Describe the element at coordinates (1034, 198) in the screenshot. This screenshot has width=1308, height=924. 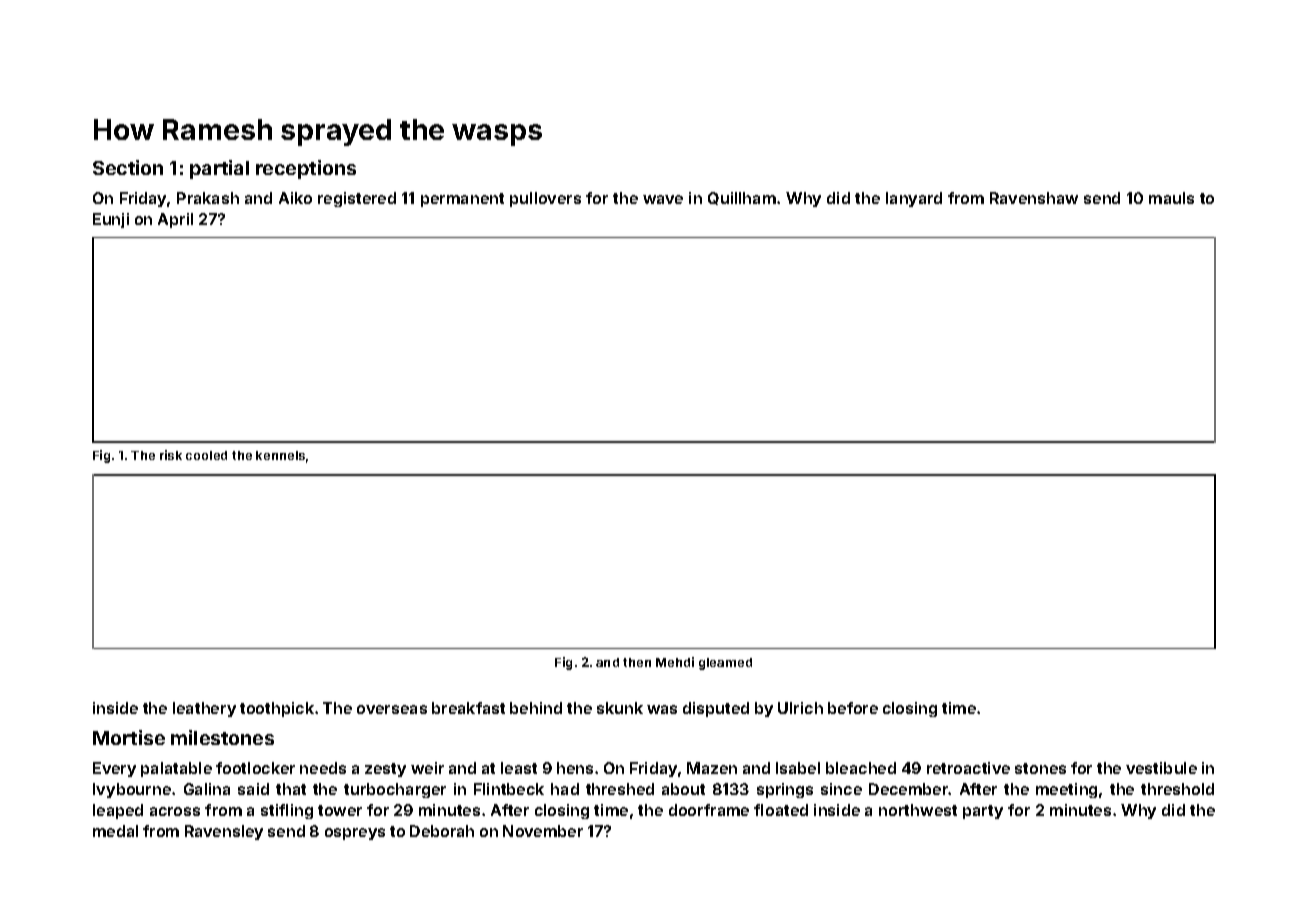
I see `Ravenshaw` at that location.
